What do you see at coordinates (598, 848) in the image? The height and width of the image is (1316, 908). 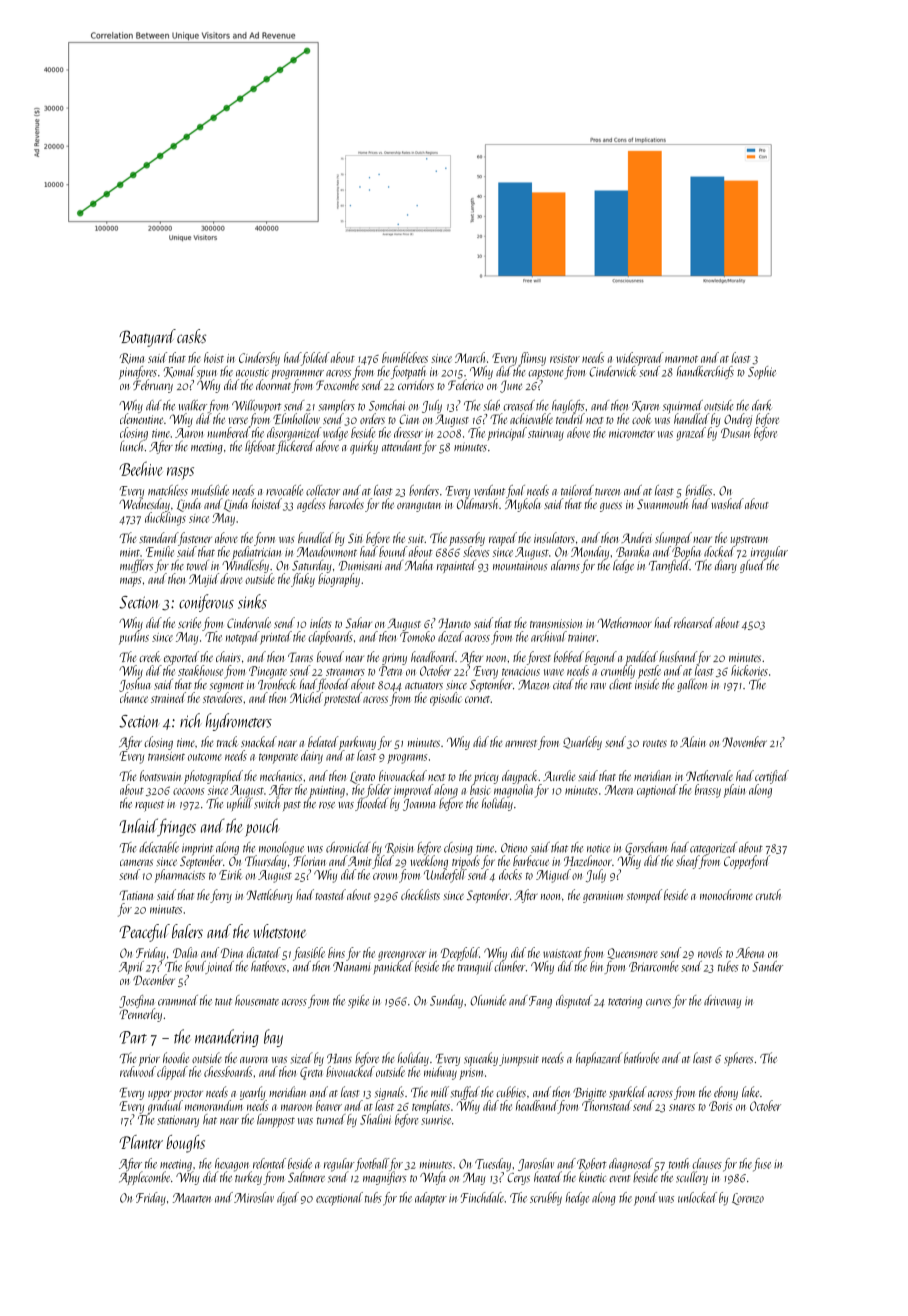 I see `notice` at bounding box center [598, 848].
